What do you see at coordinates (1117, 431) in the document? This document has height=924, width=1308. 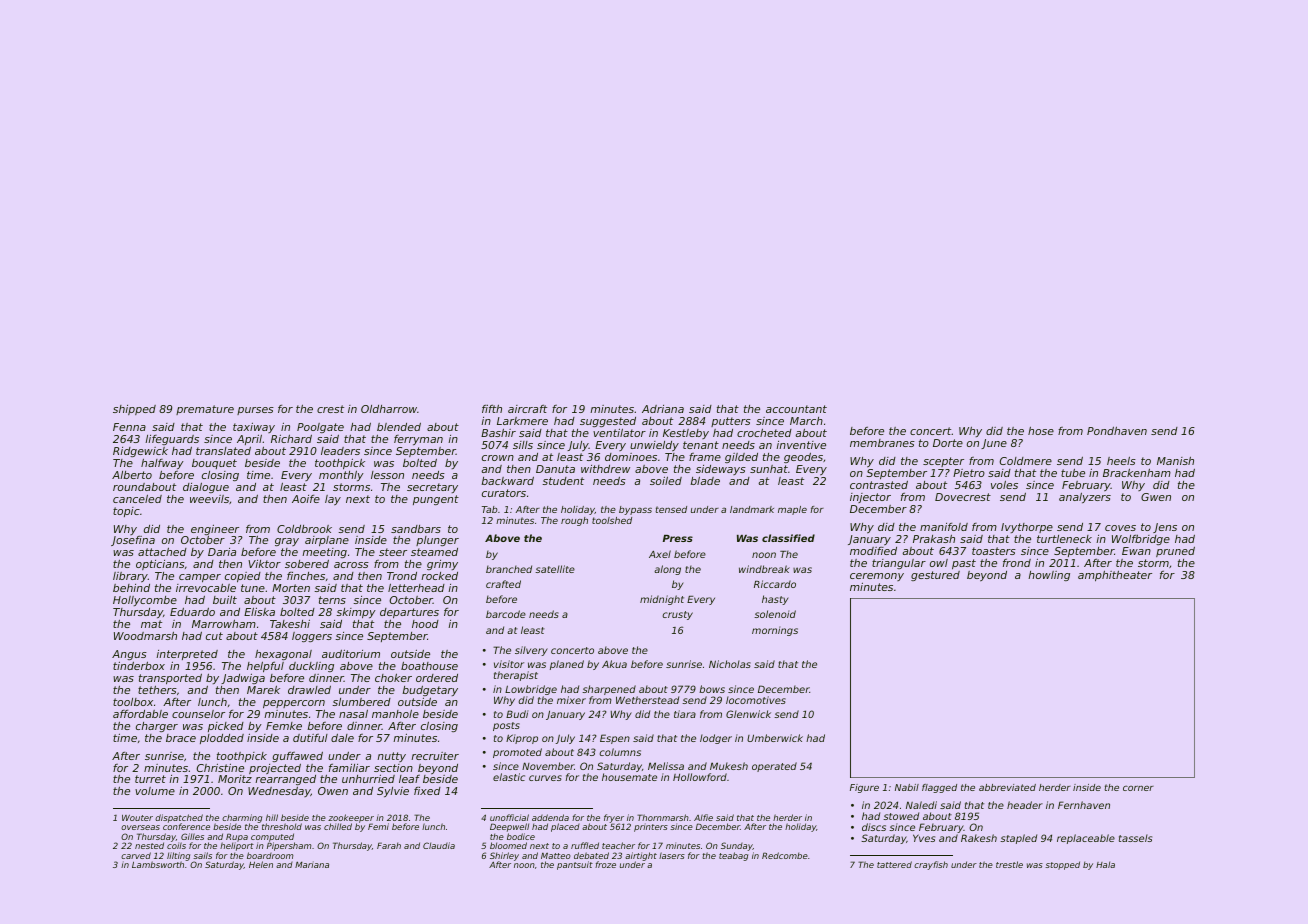 I see `Pondhaven` at bounding box center [1117, 431].
